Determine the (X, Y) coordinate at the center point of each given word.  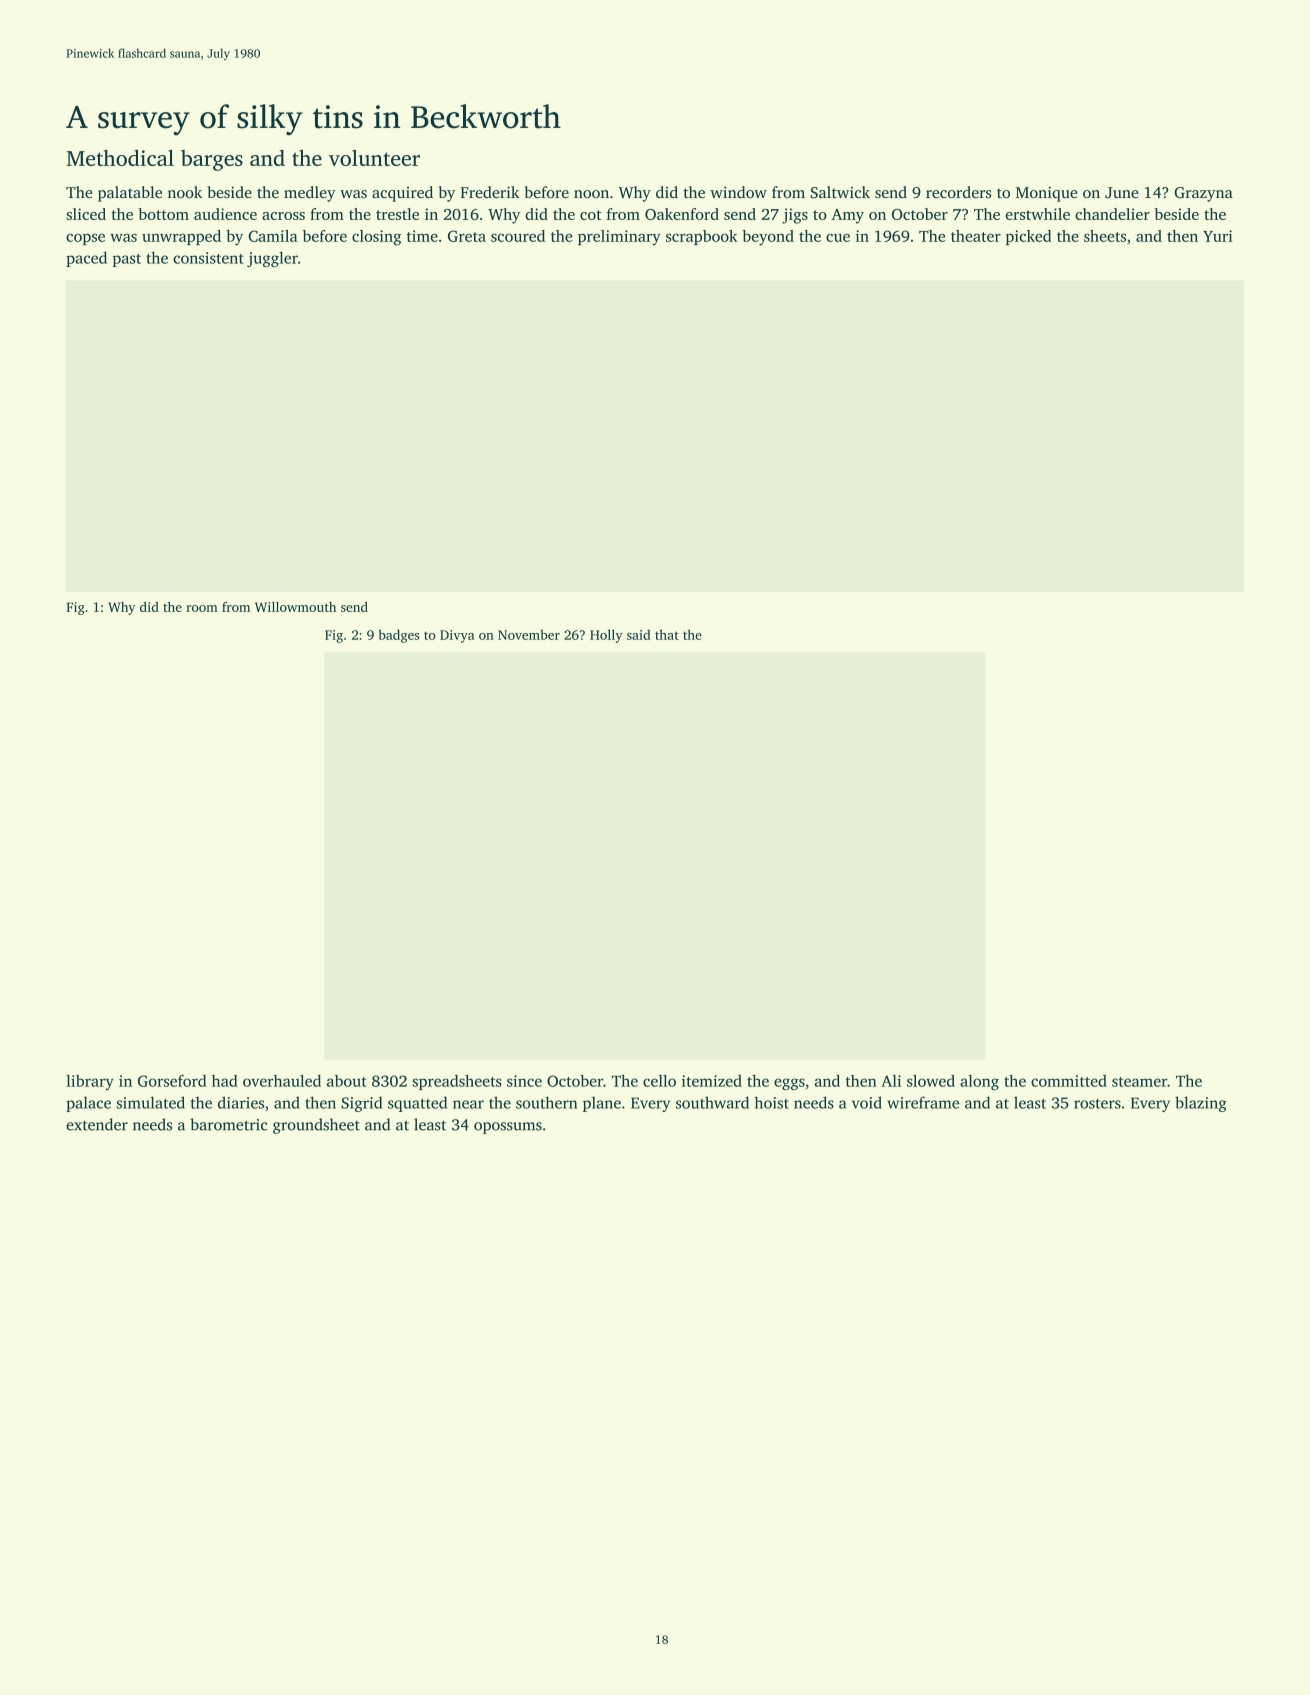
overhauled (282, 1081)
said (639, 635)
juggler (272, 259)
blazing (1201, 1104)
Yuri (1218, 236)
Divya (457, 636)
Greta (467, 236)
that (667, 634)
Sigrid (361, 1104)
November (529, 634)
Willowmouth (295, 607)
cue (838, 238)
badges (398, 636)
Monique (1046, 194)
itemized (712, 1081)
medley (310, 194)
